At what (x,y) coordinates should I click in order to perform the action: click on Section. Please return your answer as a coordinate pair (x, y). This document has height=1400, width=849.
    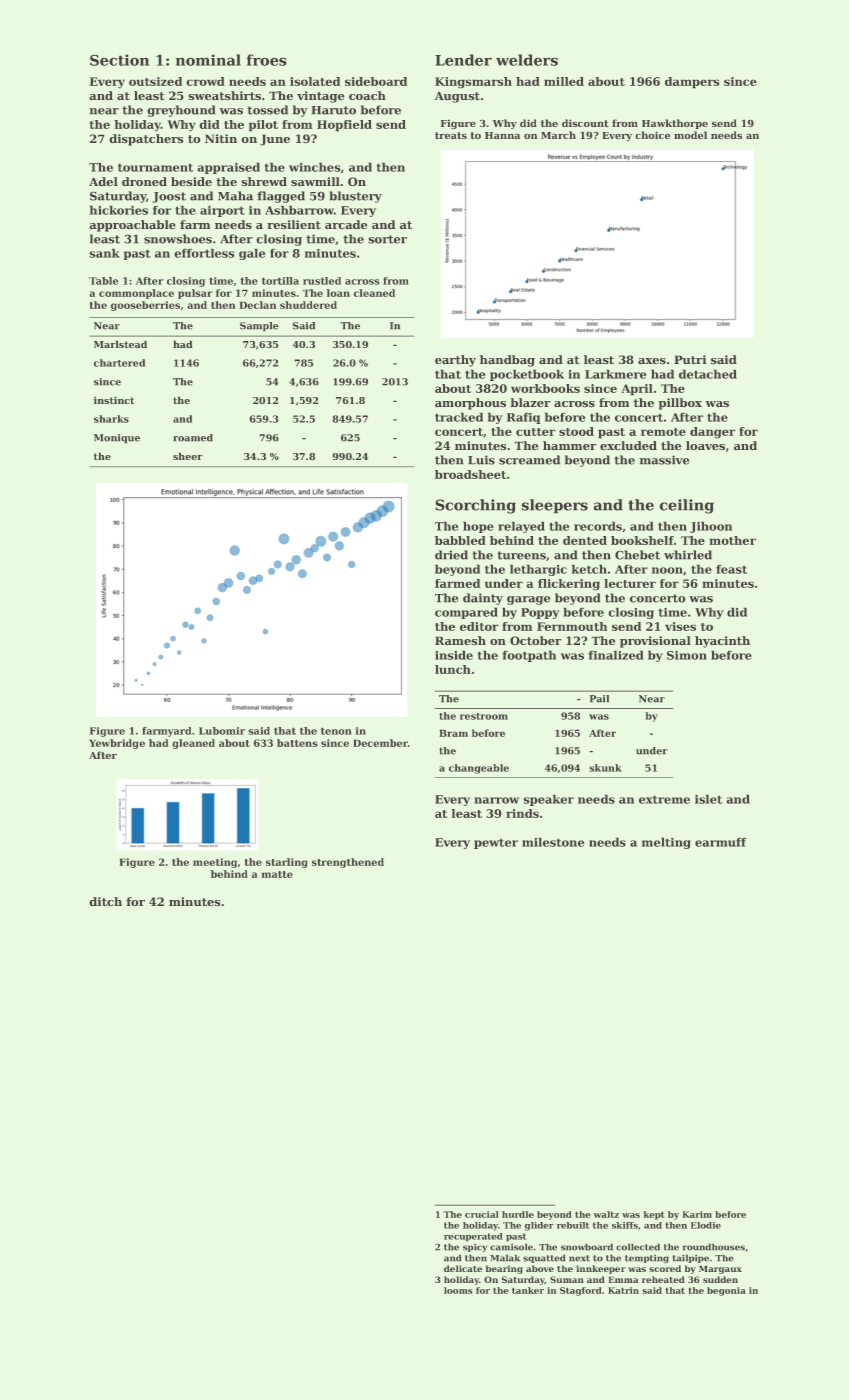
    Looking at the image, I should click on (120, 60).
